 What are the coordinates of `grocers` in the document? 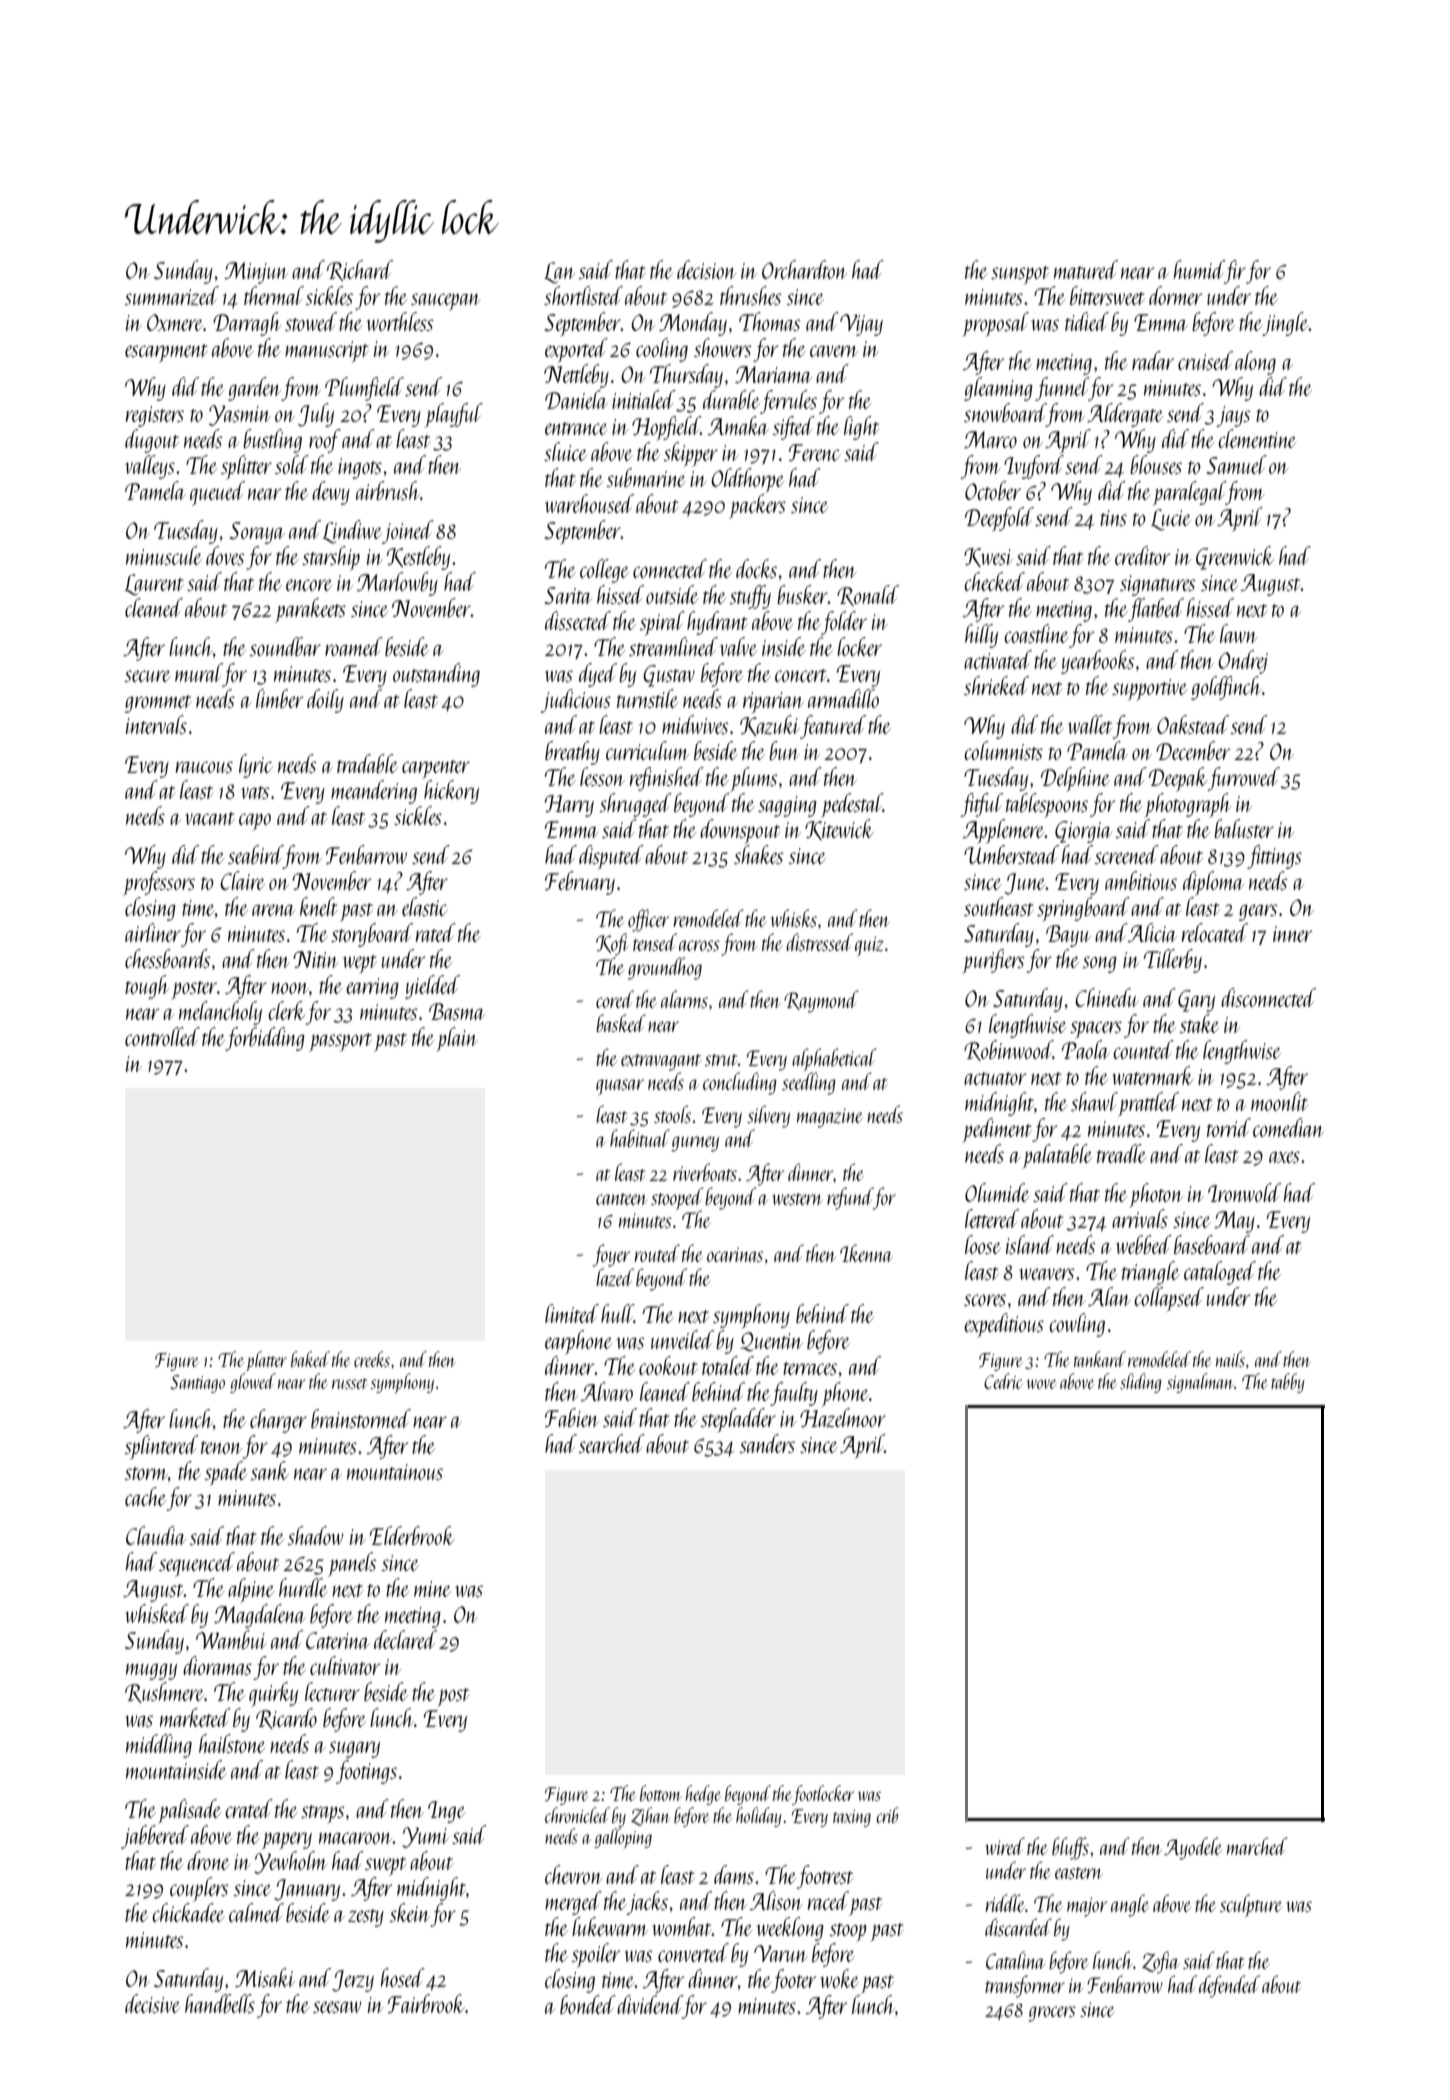 It's located at (1052, 2014).
